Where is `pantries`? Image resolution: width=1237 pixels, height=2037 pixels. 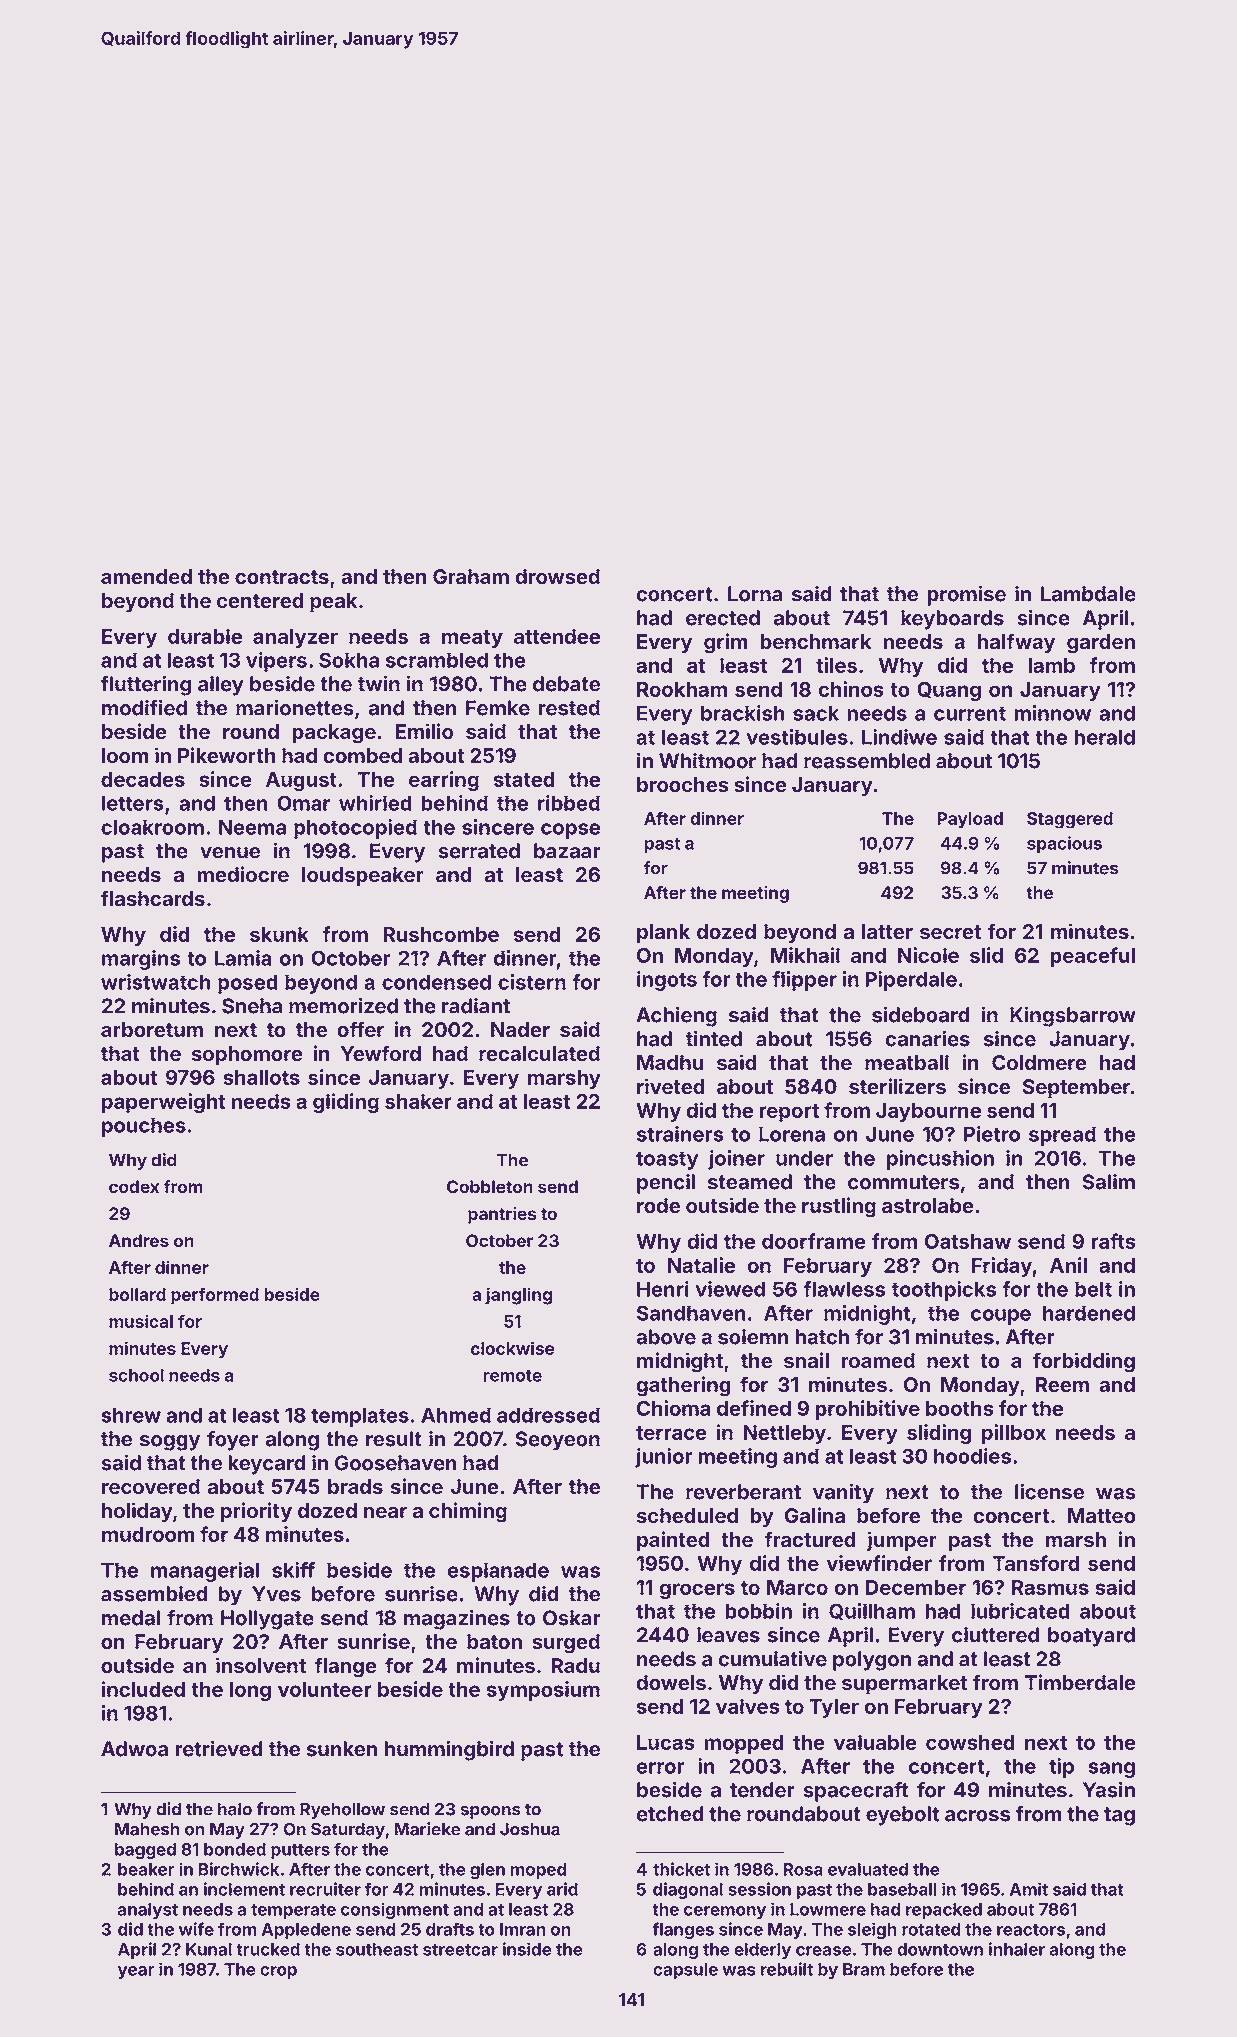 pantries is located at coordinates (502, 1215).
